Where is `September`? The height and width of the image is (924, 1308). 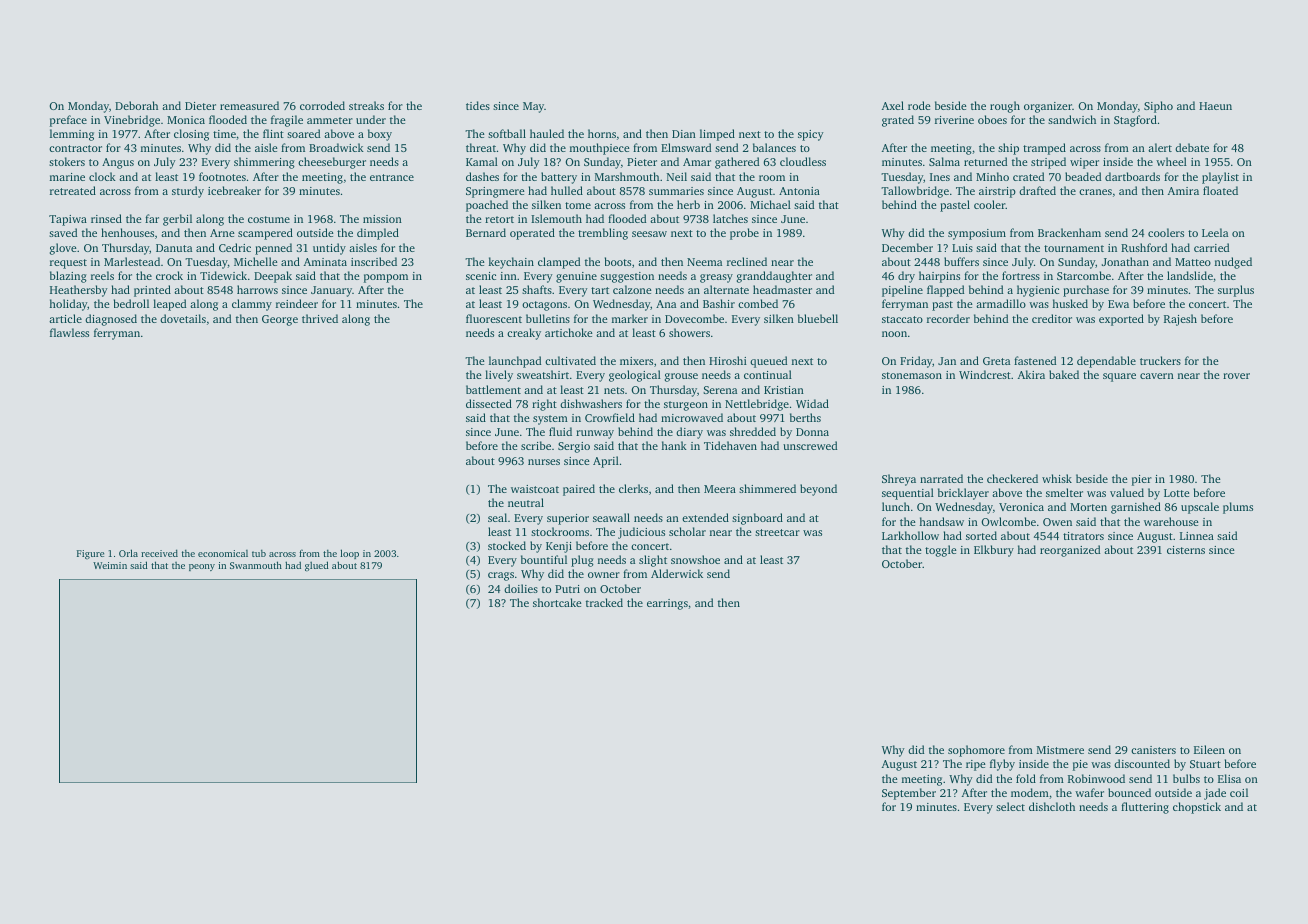 September is located at coordinates (909, 794).
